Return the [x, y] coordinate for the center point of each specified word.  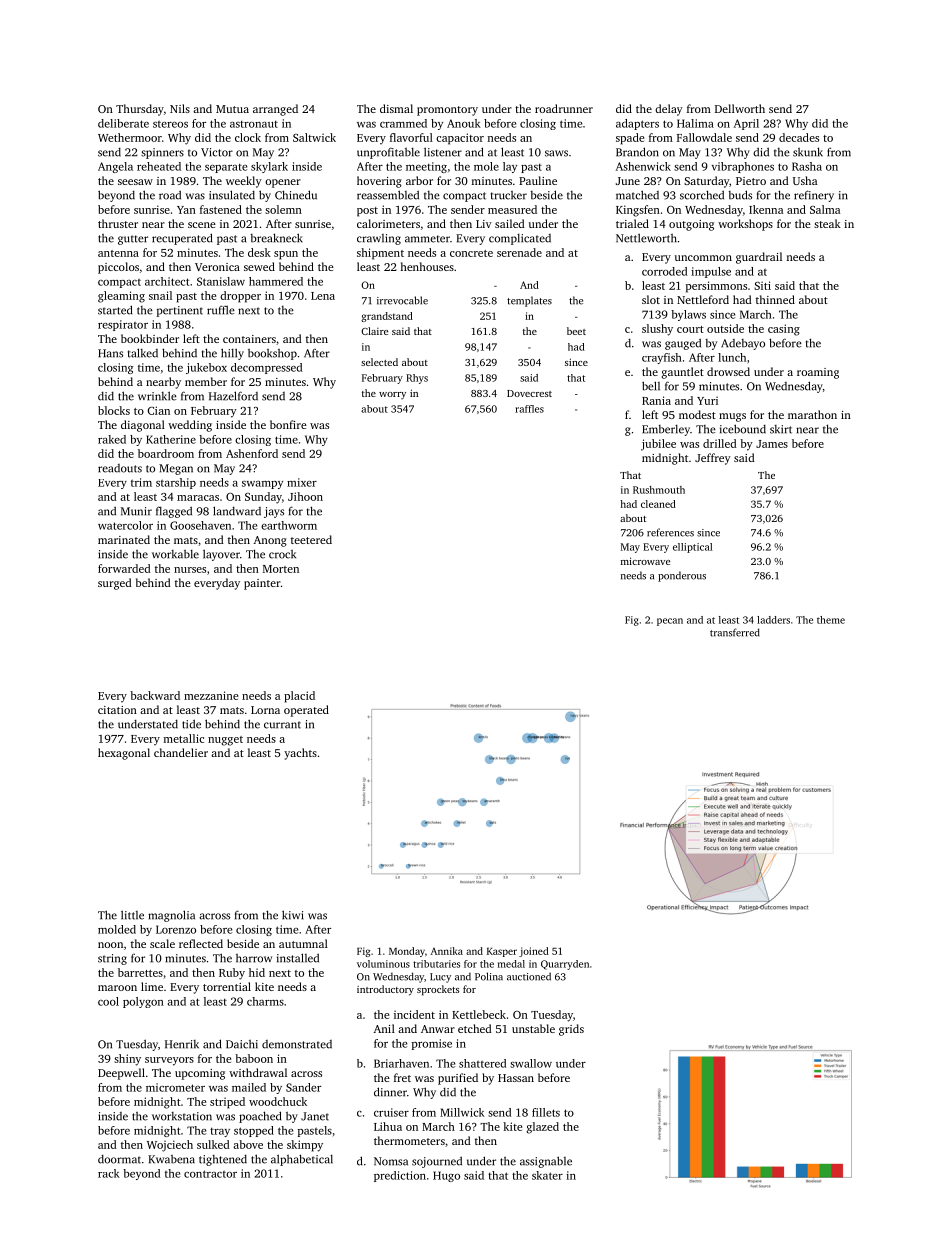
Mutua [232, 109]
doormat [119, 1159]
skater [547, 1175]
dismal [396, 108]
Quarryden [565, 965]
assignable [546, 1162]
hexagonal [124, 754]
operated [306, 711]
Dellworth [740, 108]
